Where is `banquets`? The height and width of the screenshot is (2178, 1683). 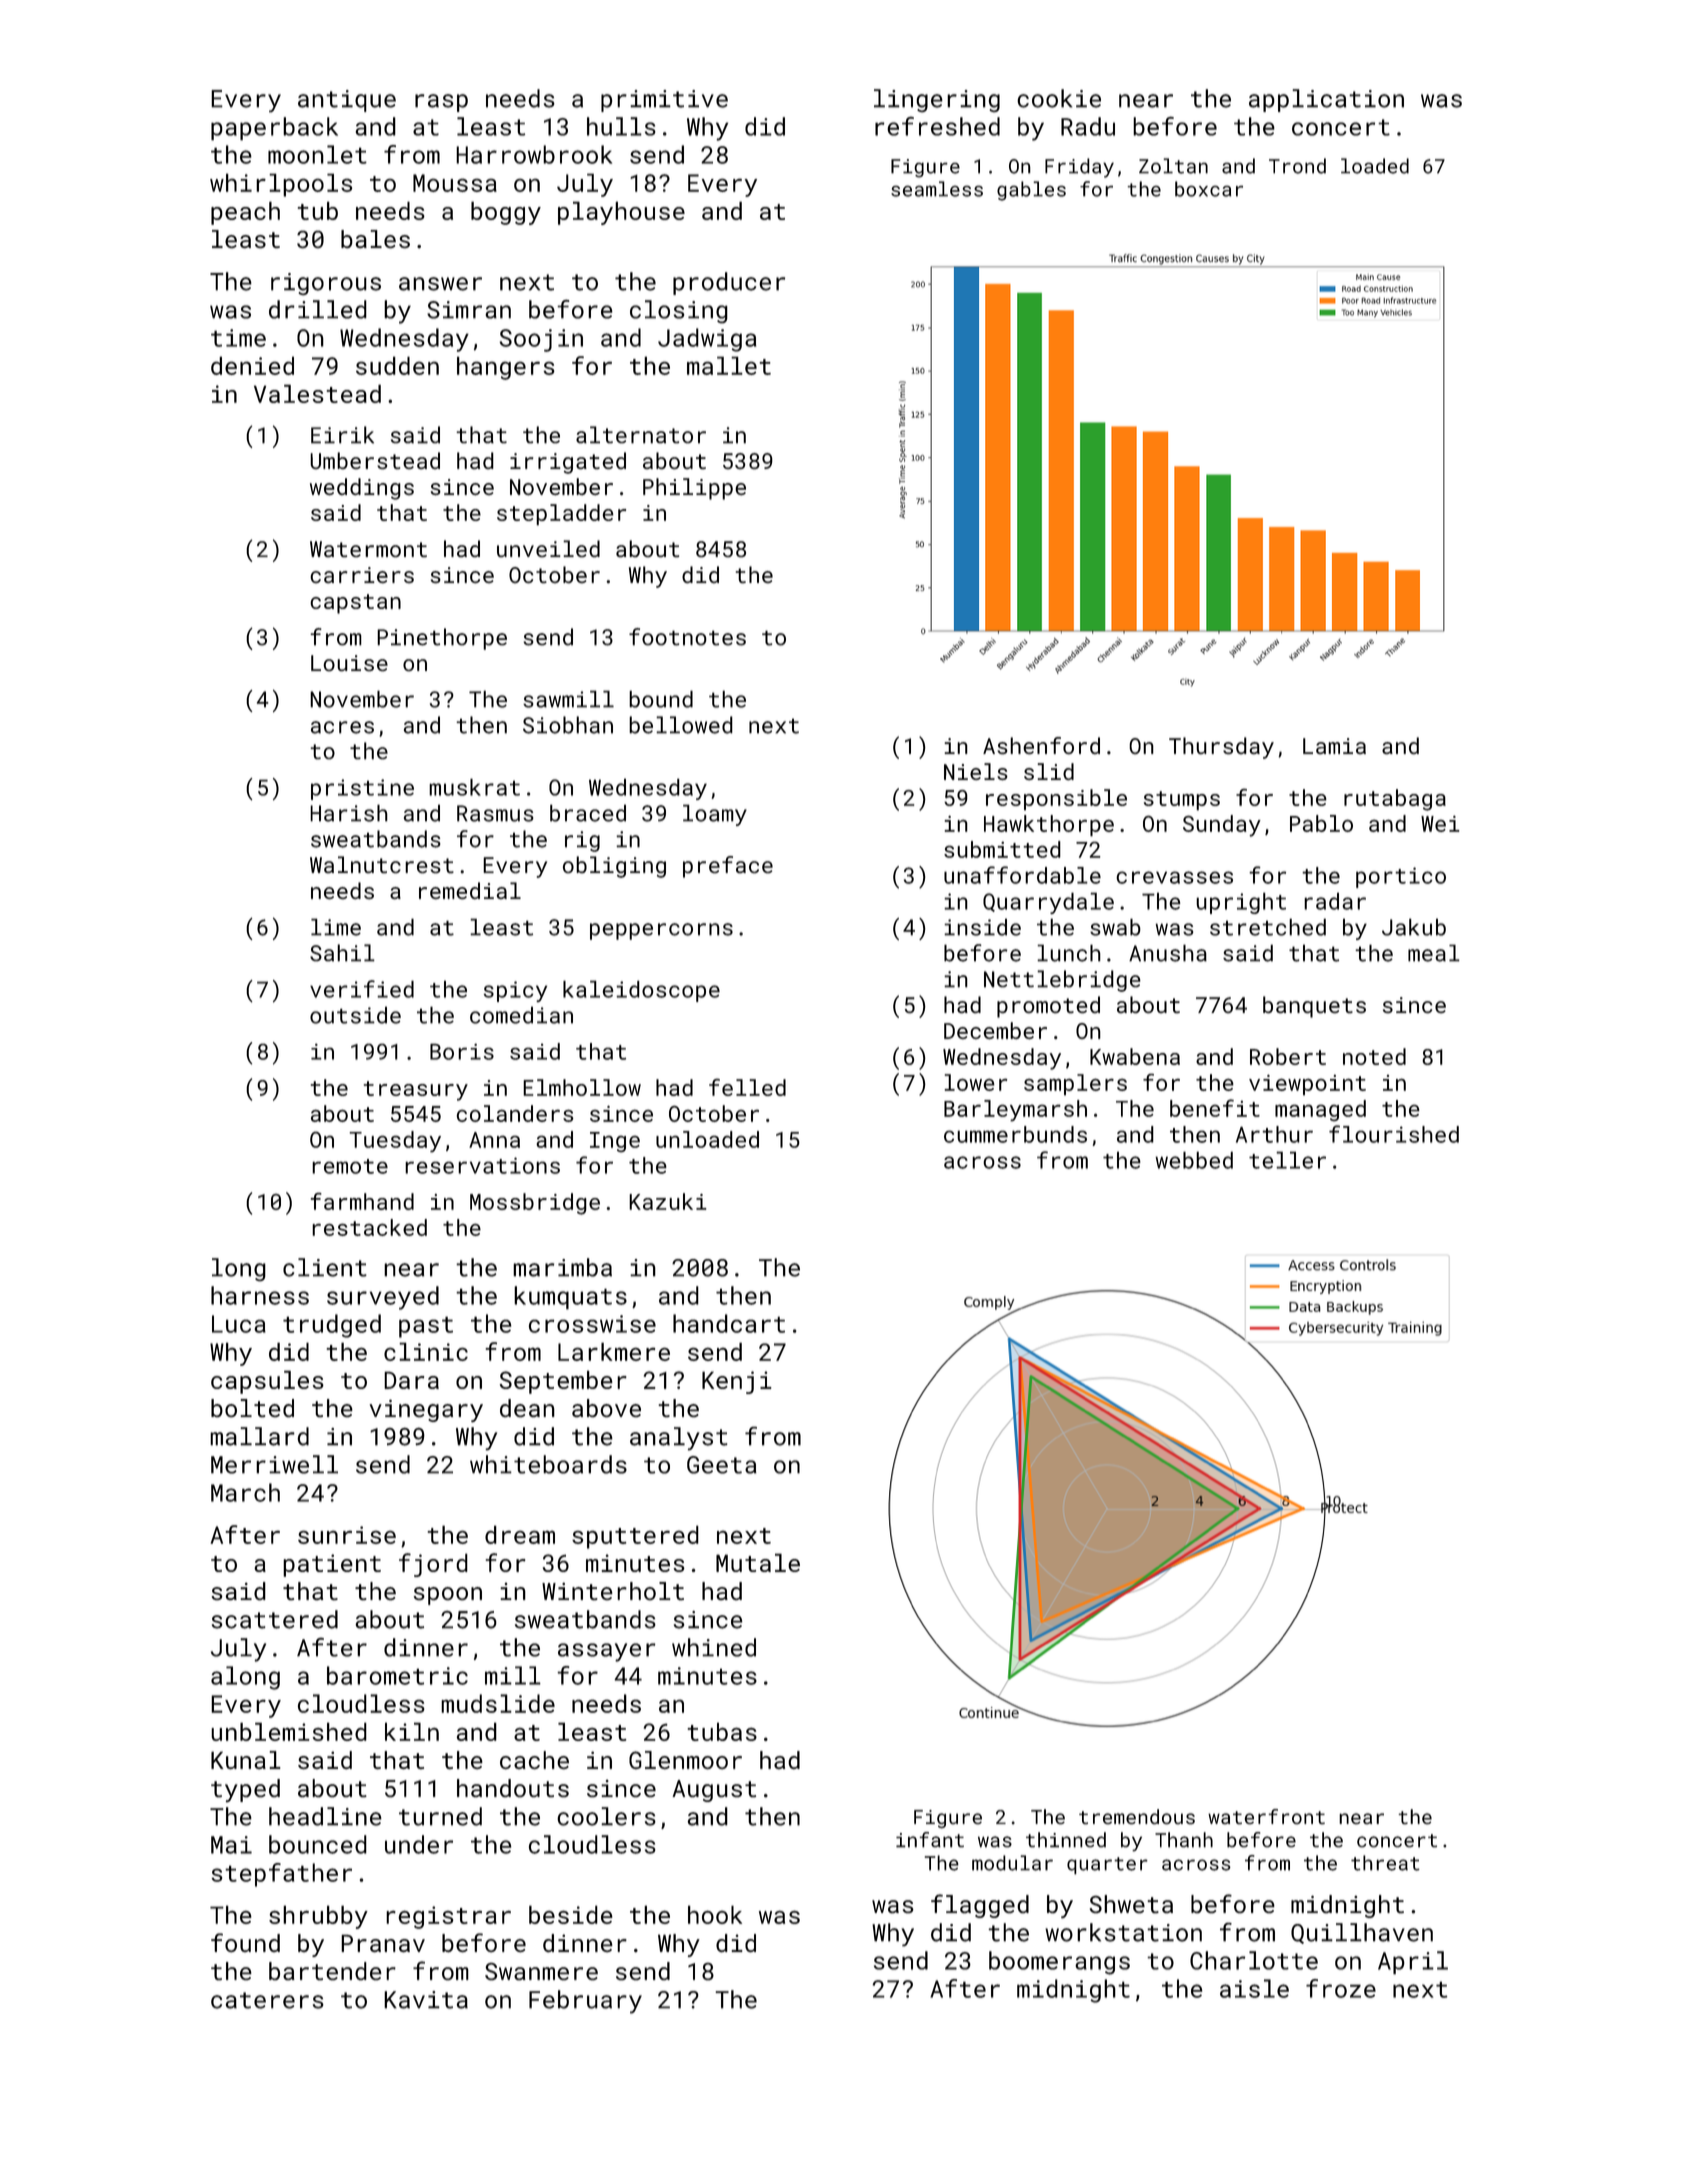 banquets is located at coordinates (1314, 1007).
